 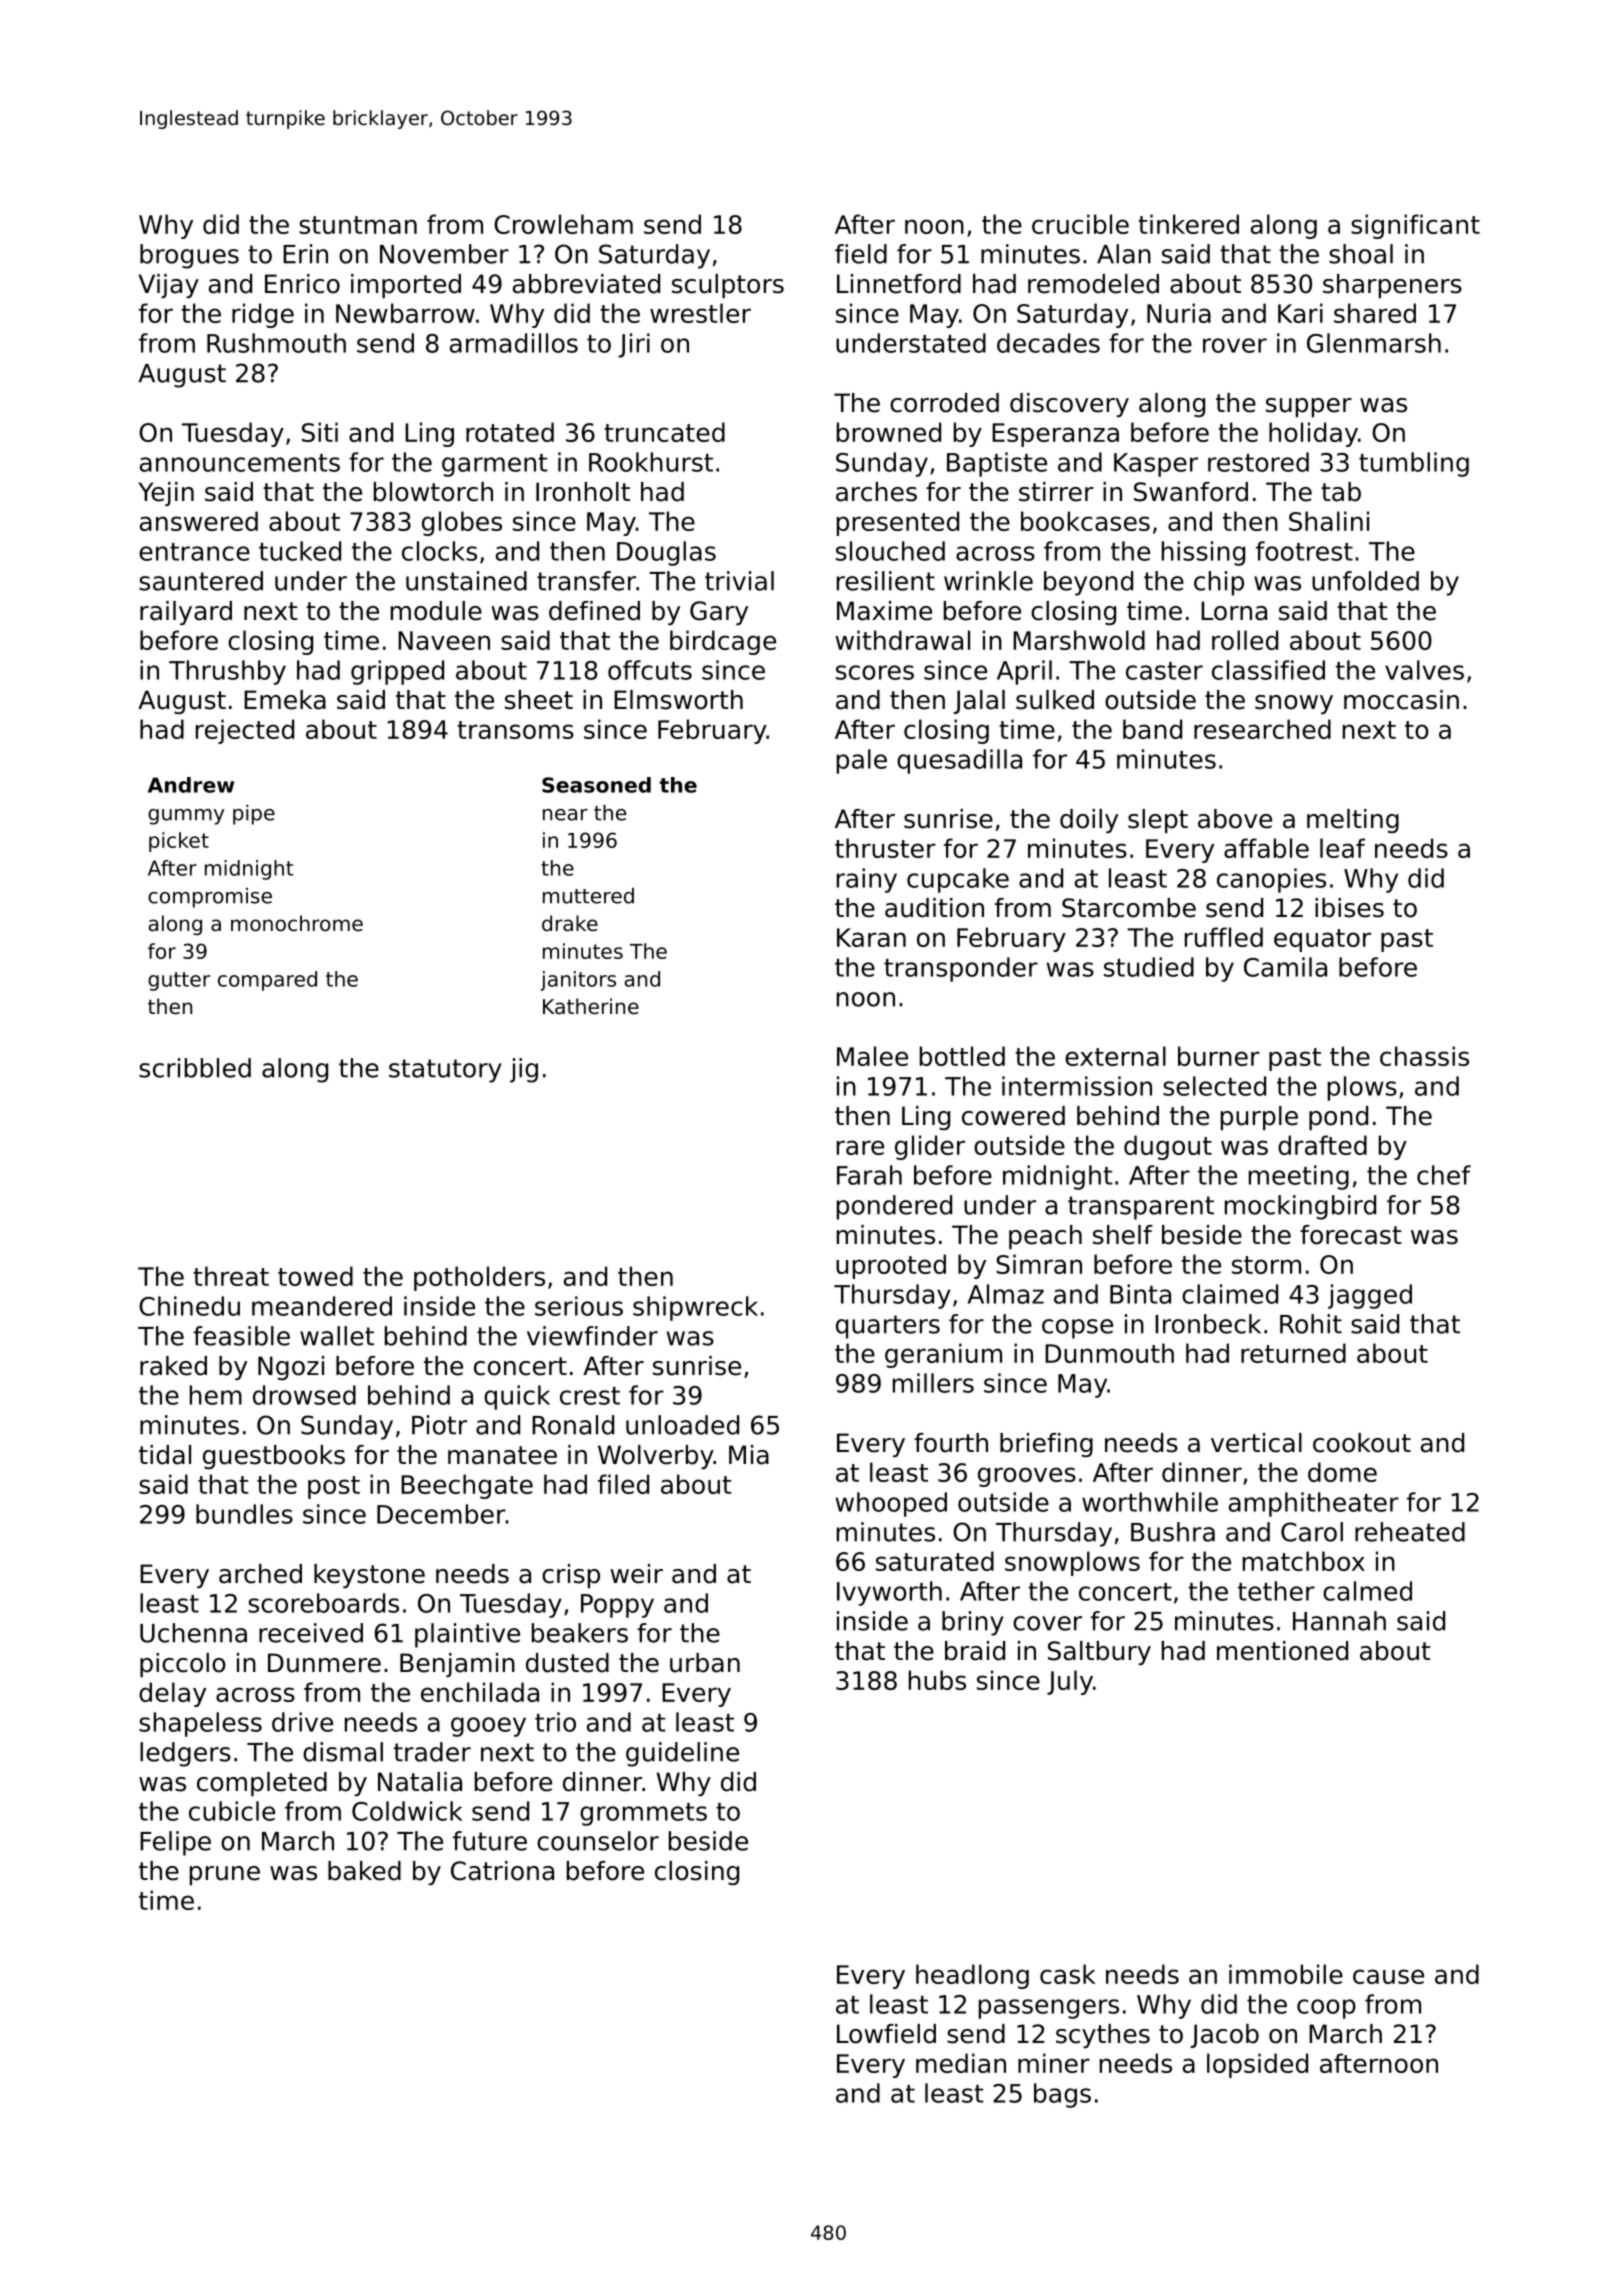 What do you see at coordinates (596, 785) in the image?
I see `Seasoned` at bounding box center [596, 785].
